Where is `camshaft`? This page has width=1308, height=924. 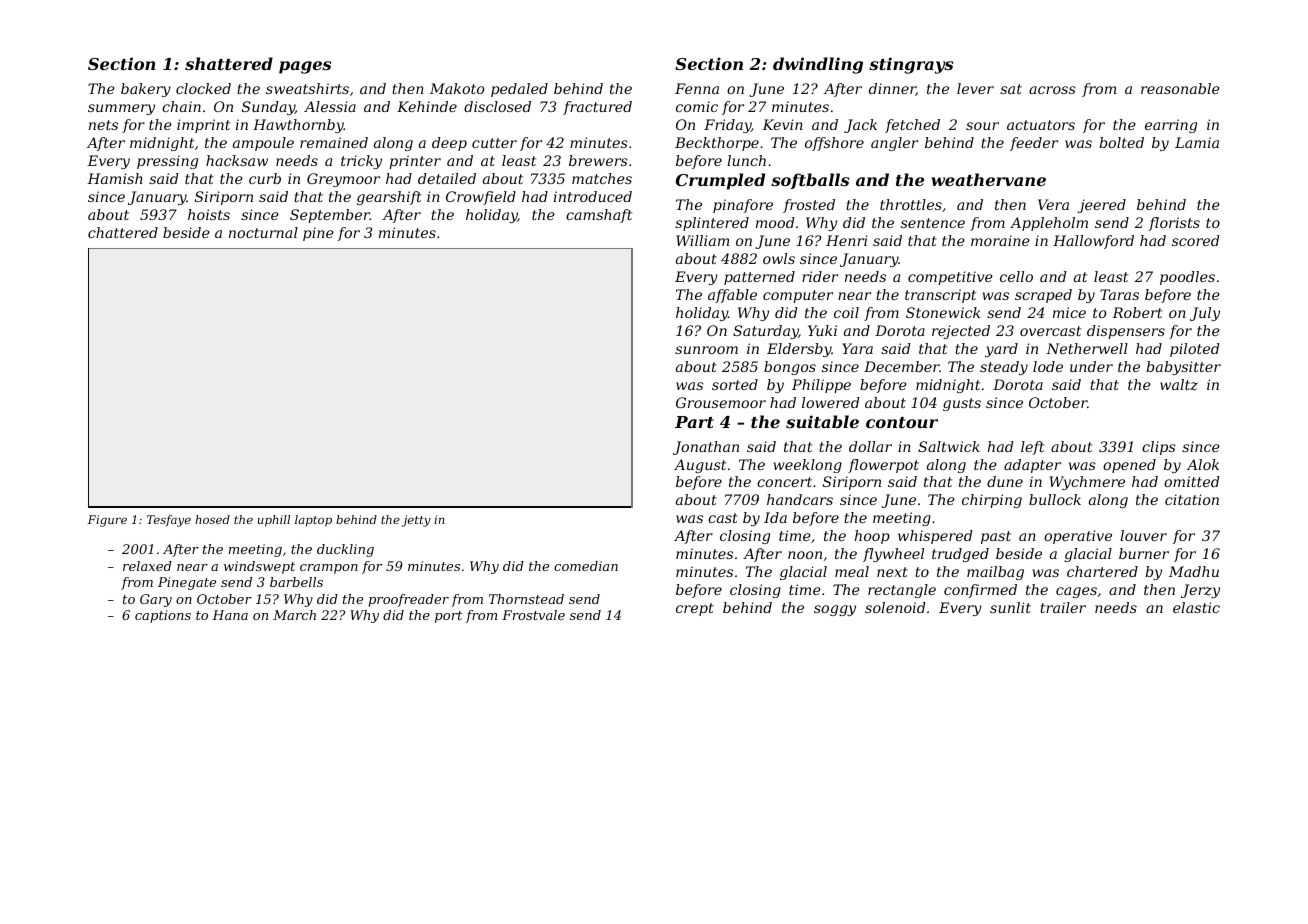
camshaft is located at coordinates (599, 216).
